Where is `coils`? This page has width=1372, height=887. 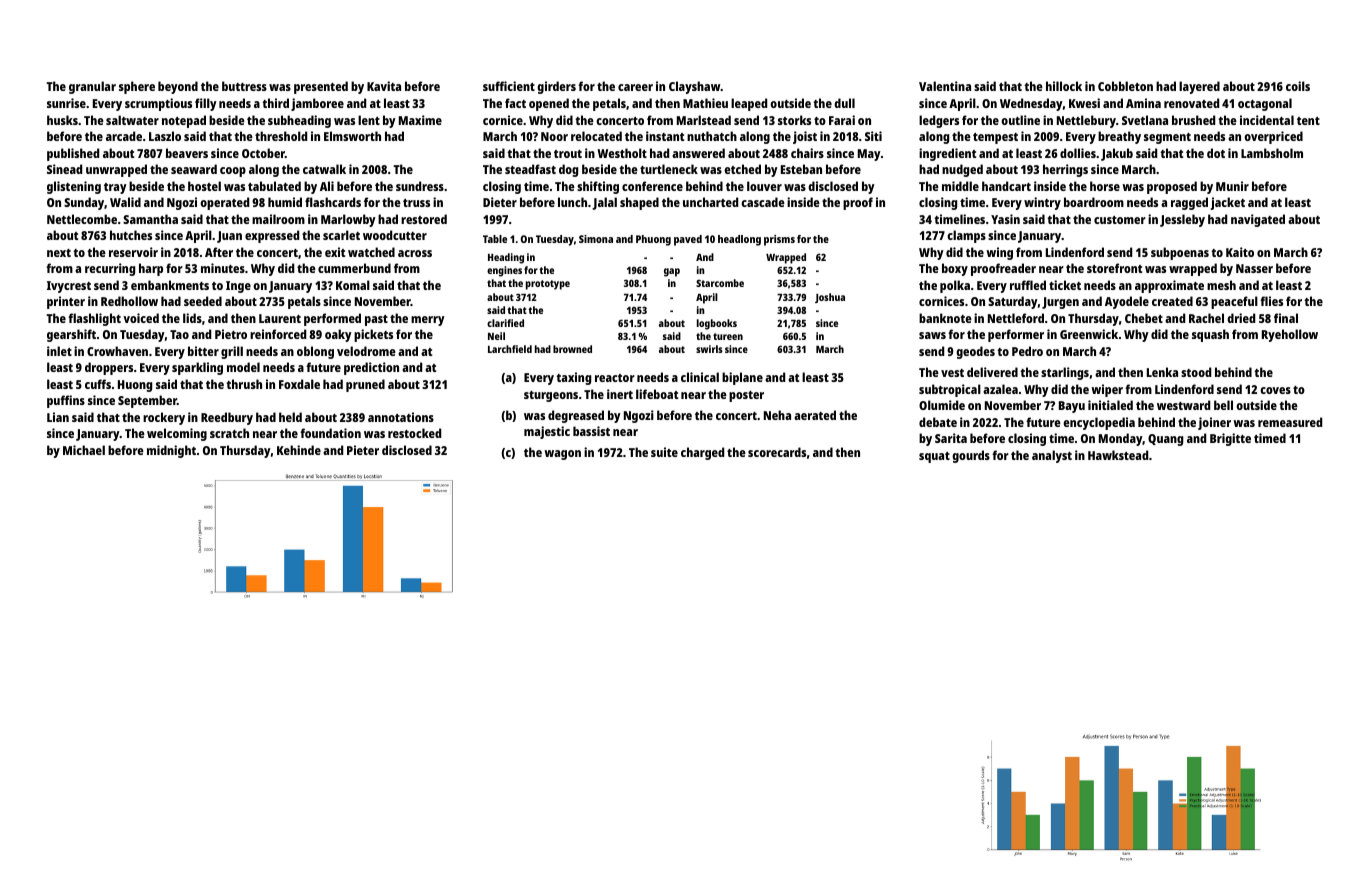
coils is located at coordinates (1298, 86).
